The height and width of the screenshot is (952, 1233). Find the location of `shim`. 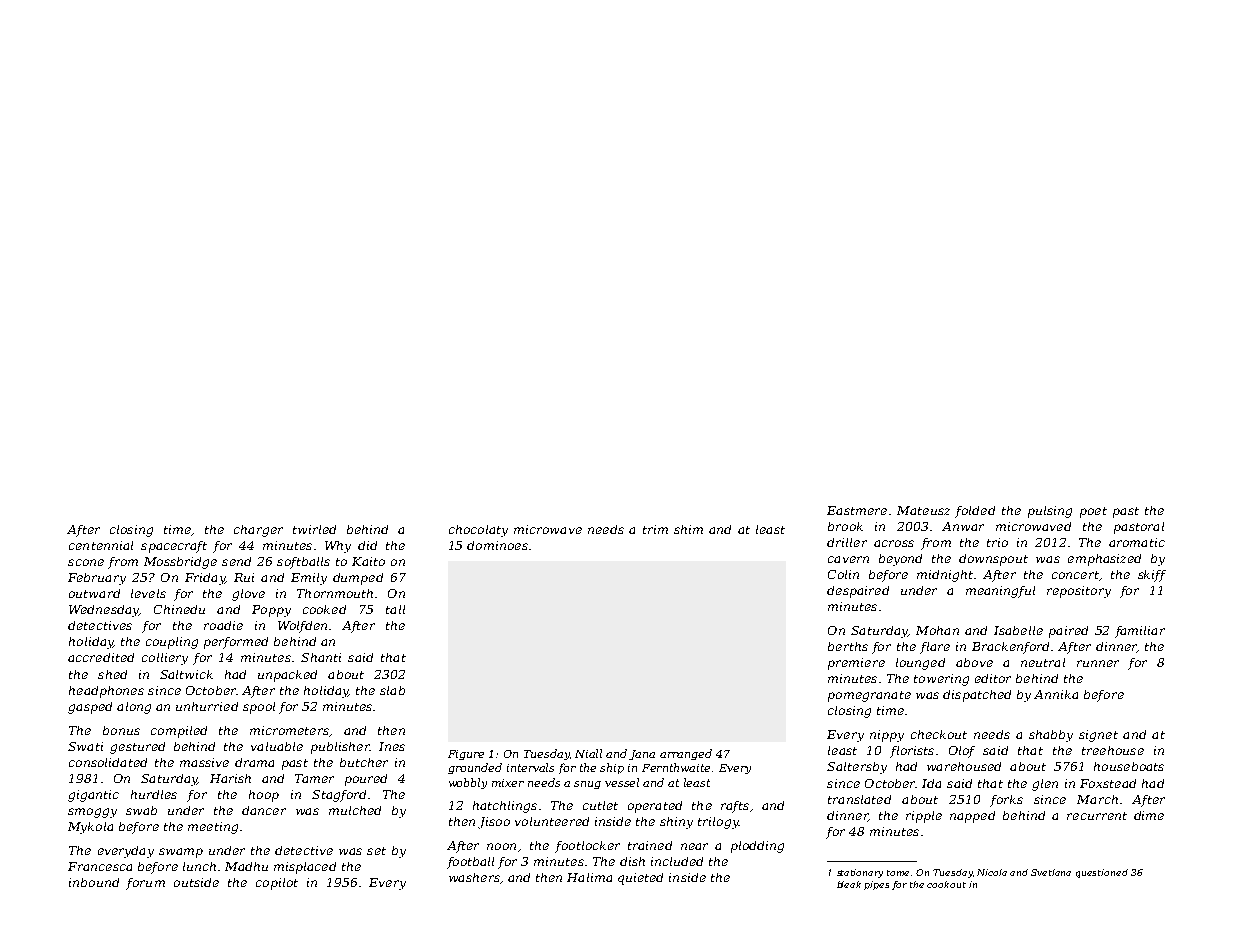

shim is located at coordinates (688, 529).
